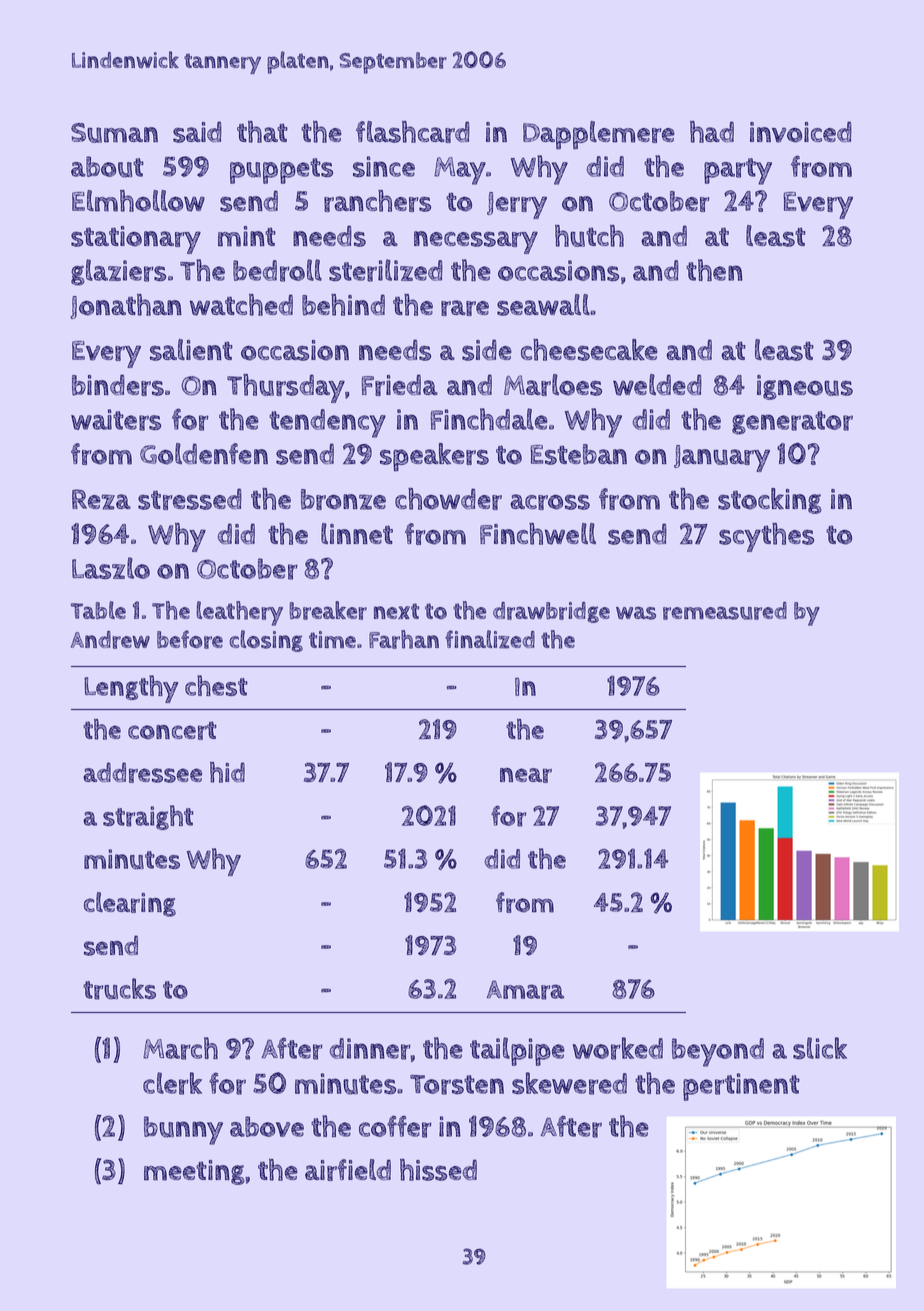  I want to click on flashcard, so click(413, 132).
